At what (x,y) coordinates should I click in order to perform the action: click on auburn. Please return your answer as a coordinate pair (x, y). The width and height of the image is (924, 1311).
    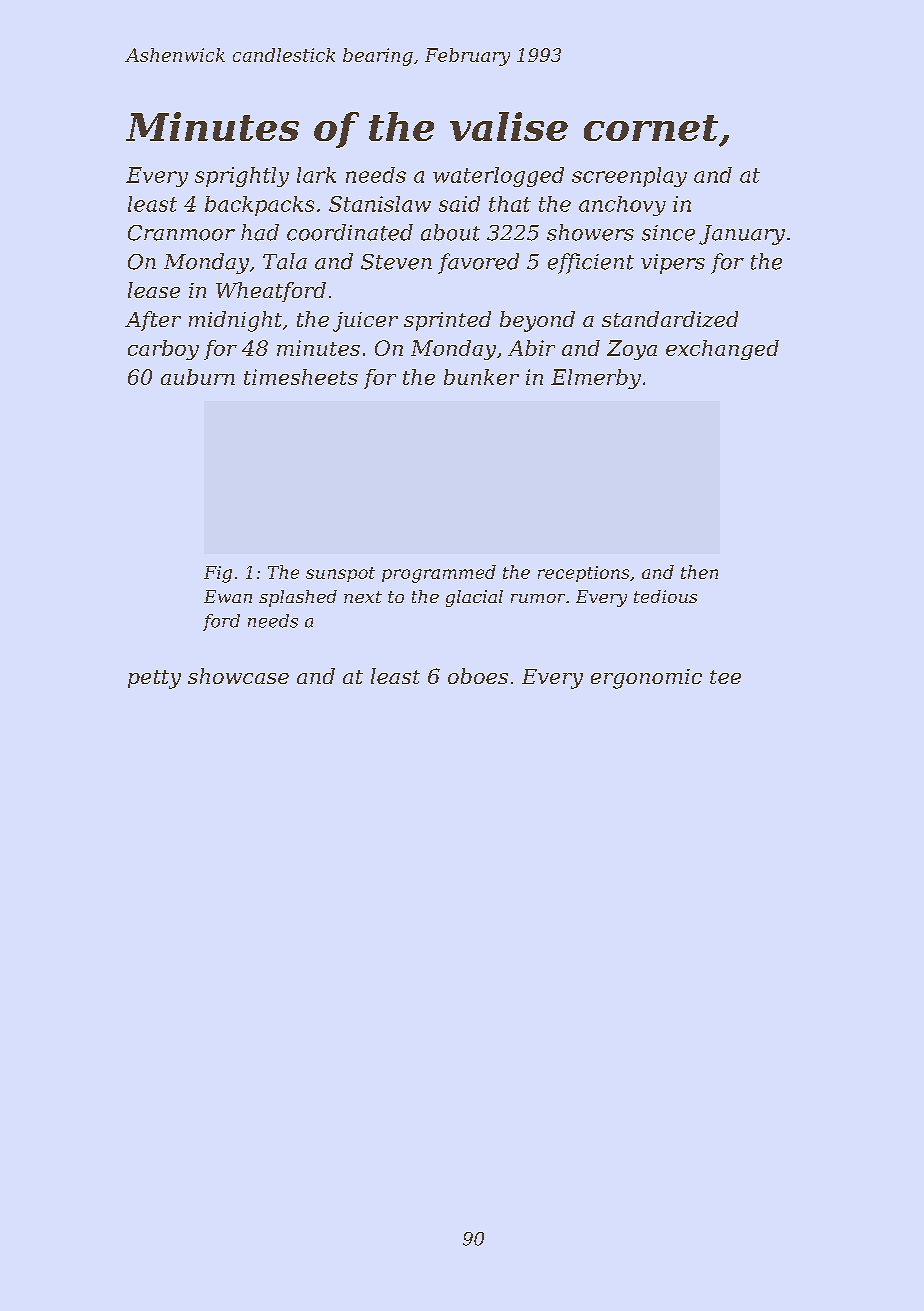
    Looking at the image, I should click on (198, 377).
